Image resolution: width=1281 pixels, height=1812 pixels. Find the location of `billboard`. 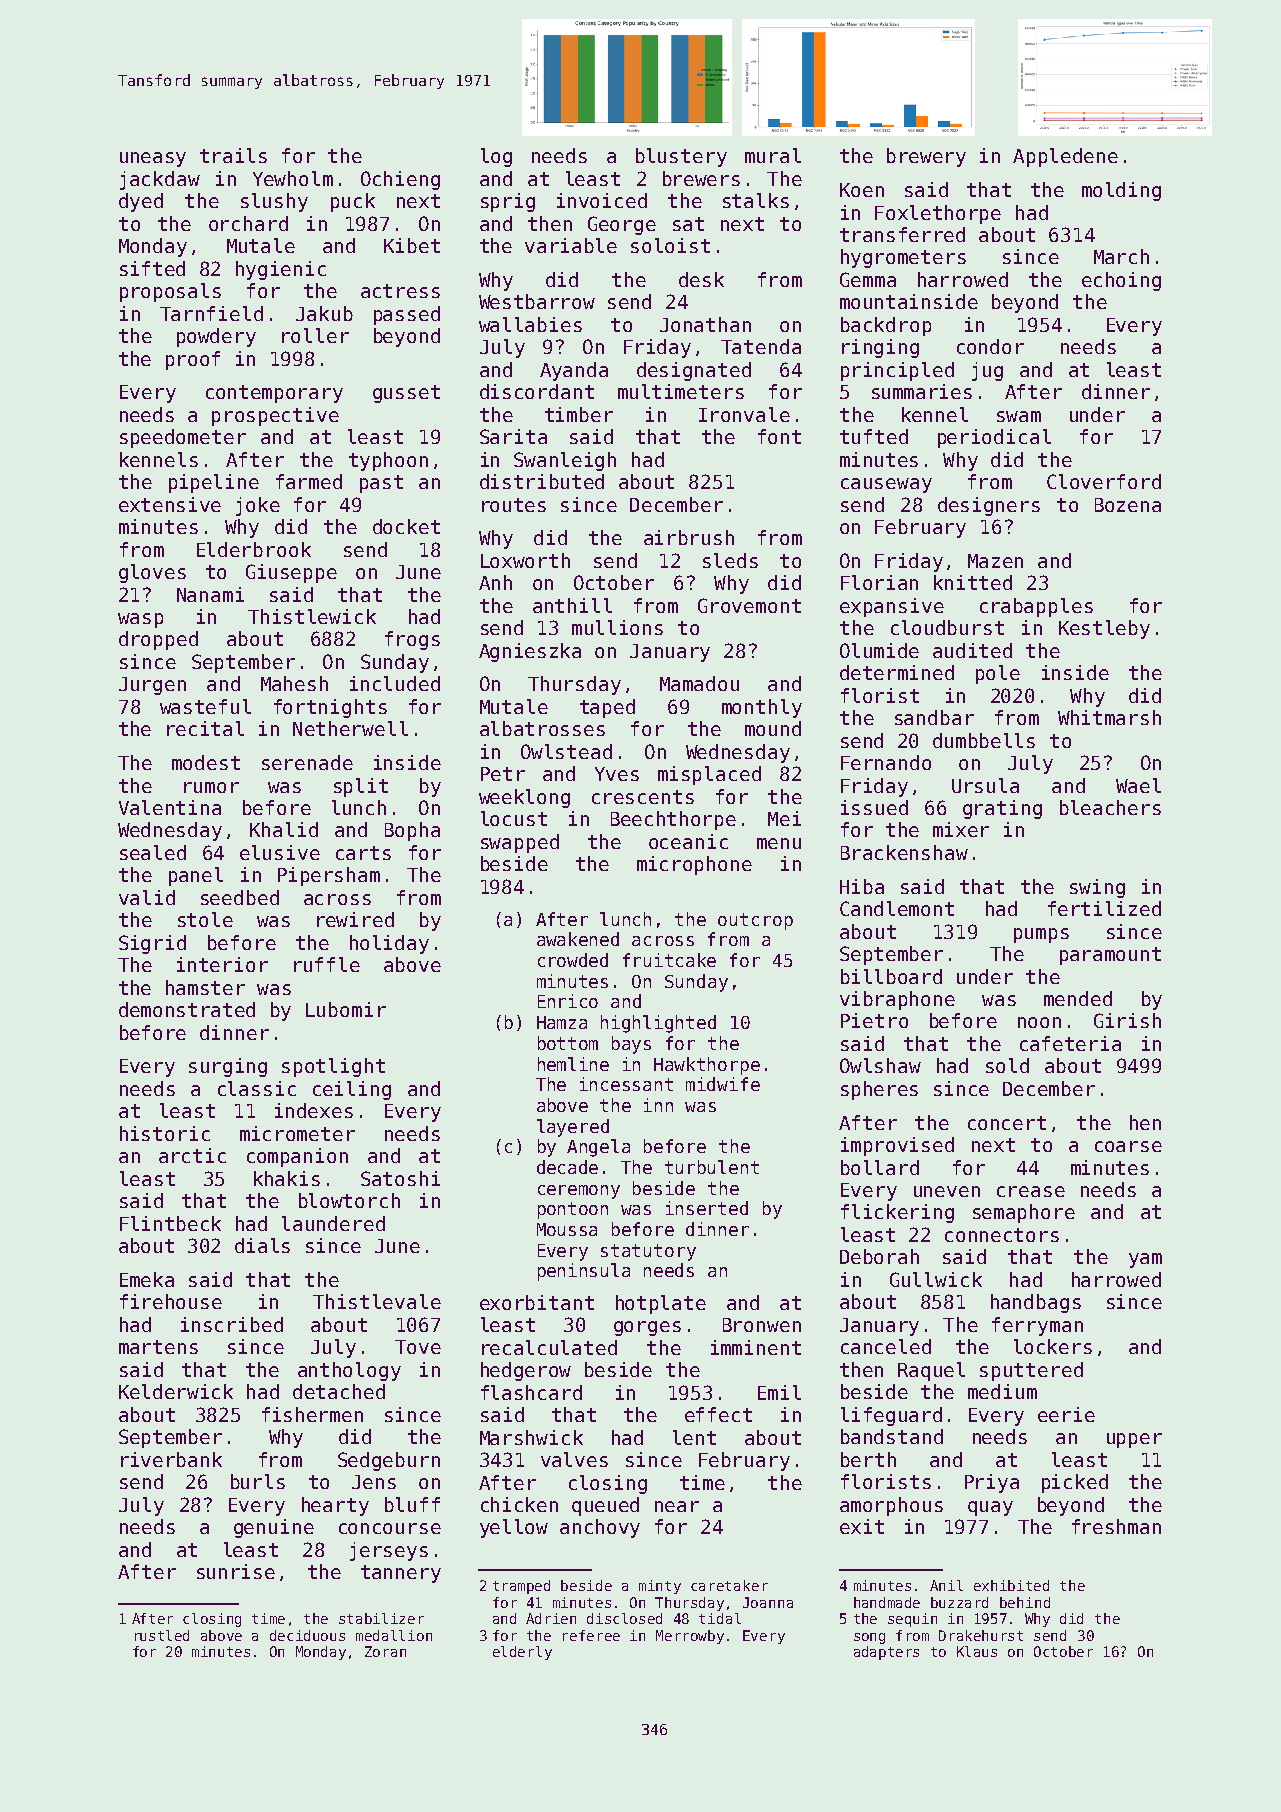

billboard is located at coordinates (891, 976).
